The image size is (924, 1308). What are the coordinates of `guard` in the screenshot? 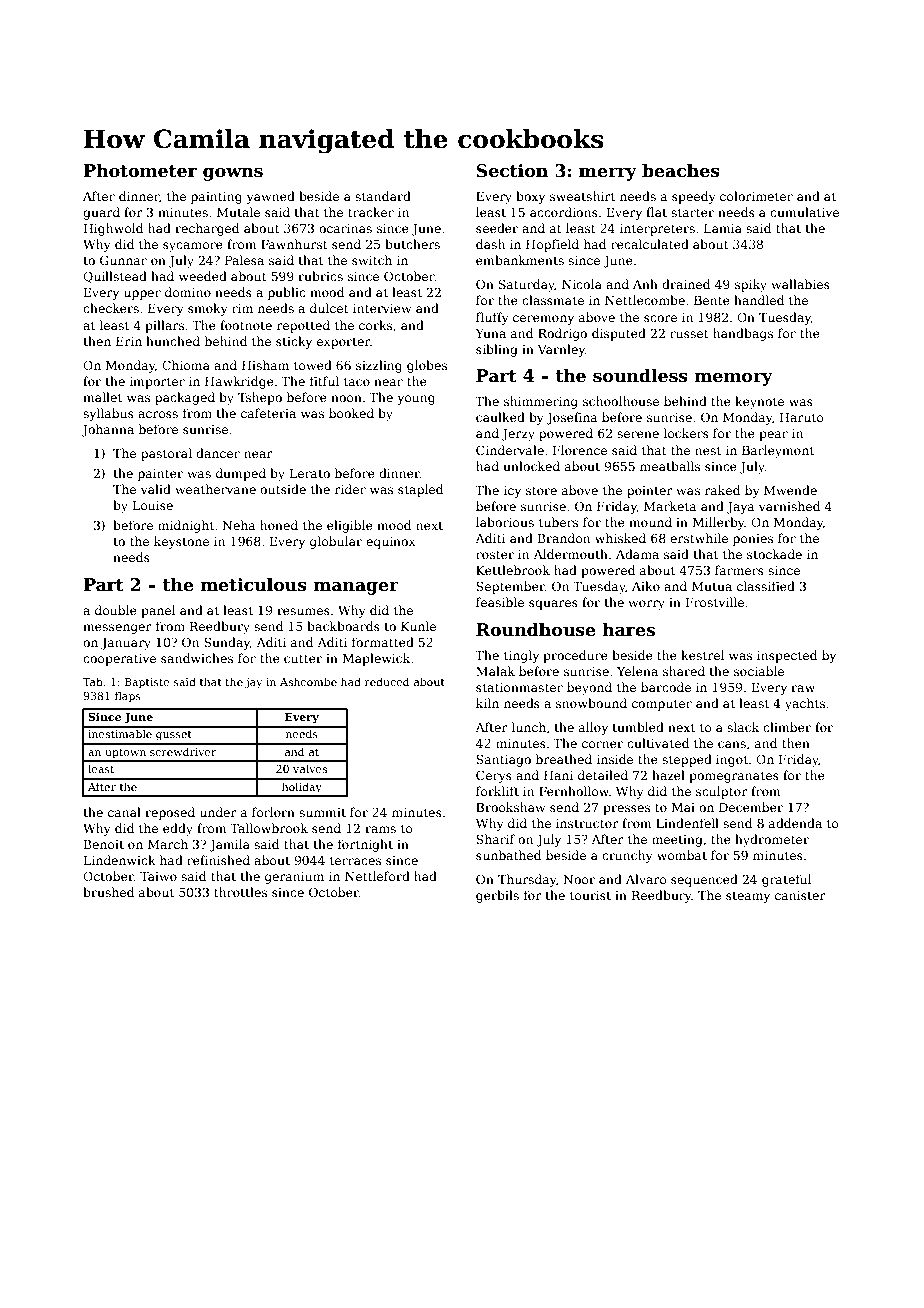 It's located at (101, 213).
